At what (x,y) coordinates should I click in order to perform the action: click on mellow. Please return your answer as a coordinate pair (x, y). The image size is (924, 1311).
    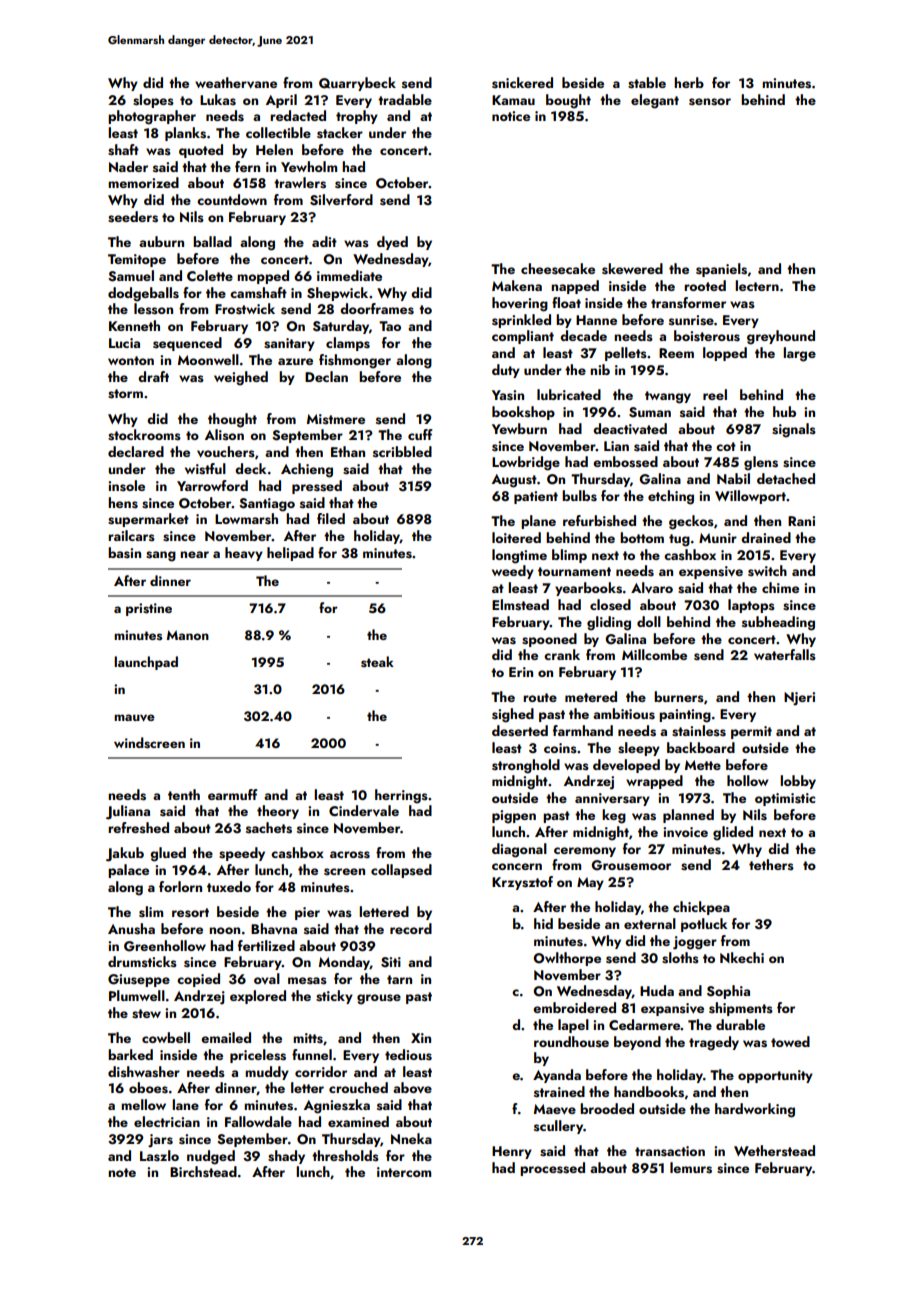
    Looking at the image, I should click on (143, 1104).
